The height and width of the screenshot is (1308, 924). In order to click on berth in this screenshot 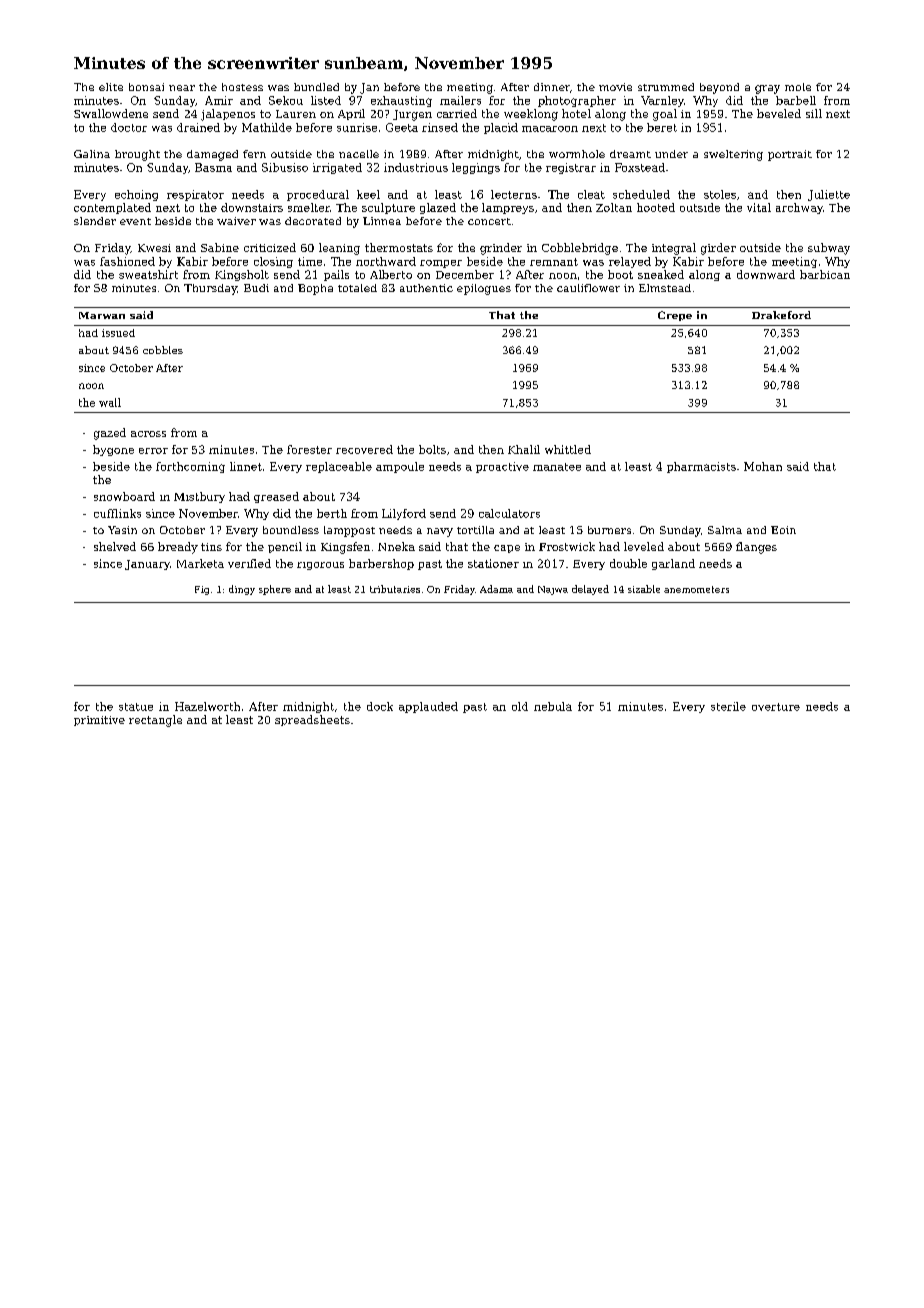, I will do `click(332, 513)`.
